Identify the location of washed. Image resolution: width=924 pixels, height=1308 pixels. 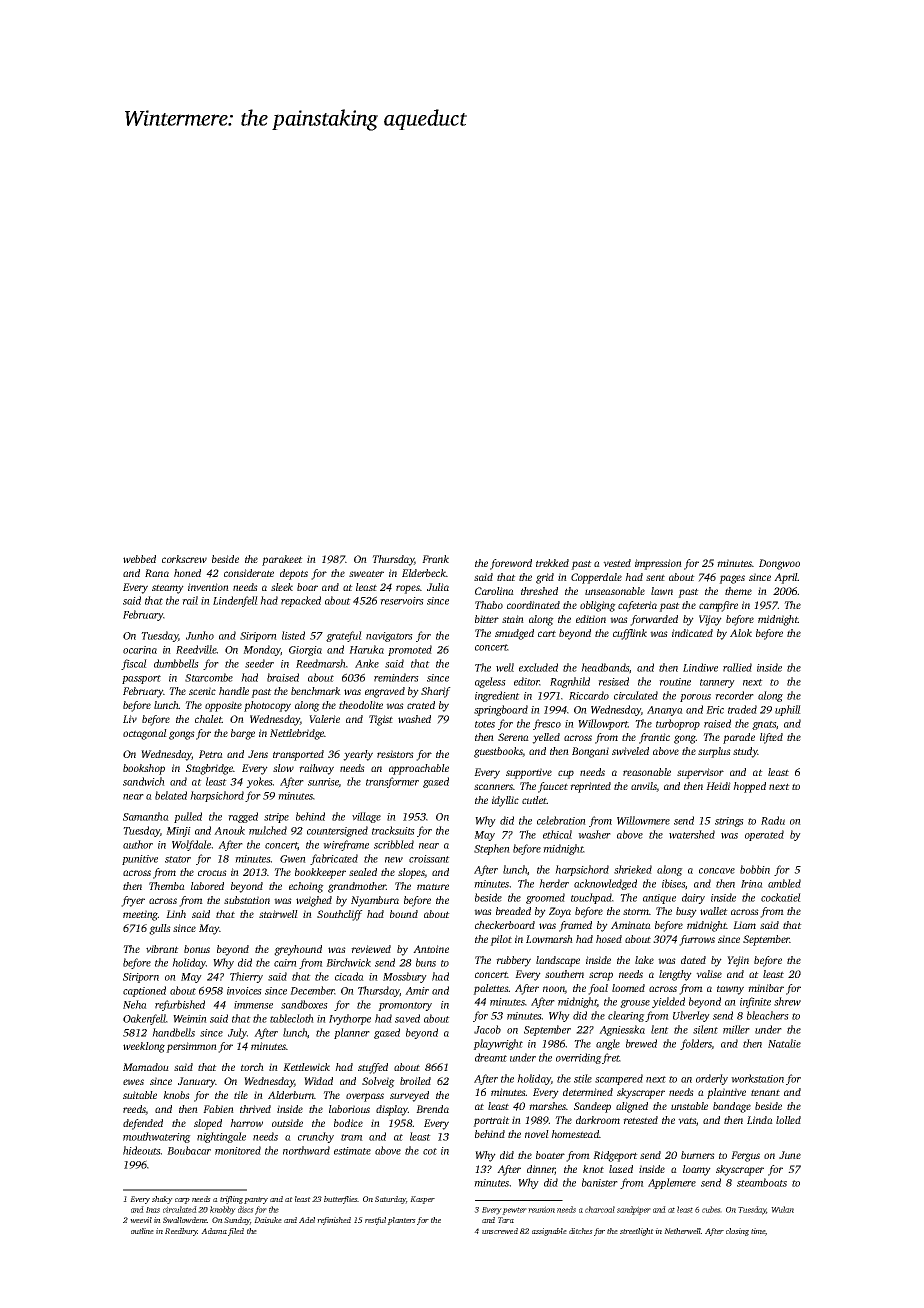
(414, 719).
